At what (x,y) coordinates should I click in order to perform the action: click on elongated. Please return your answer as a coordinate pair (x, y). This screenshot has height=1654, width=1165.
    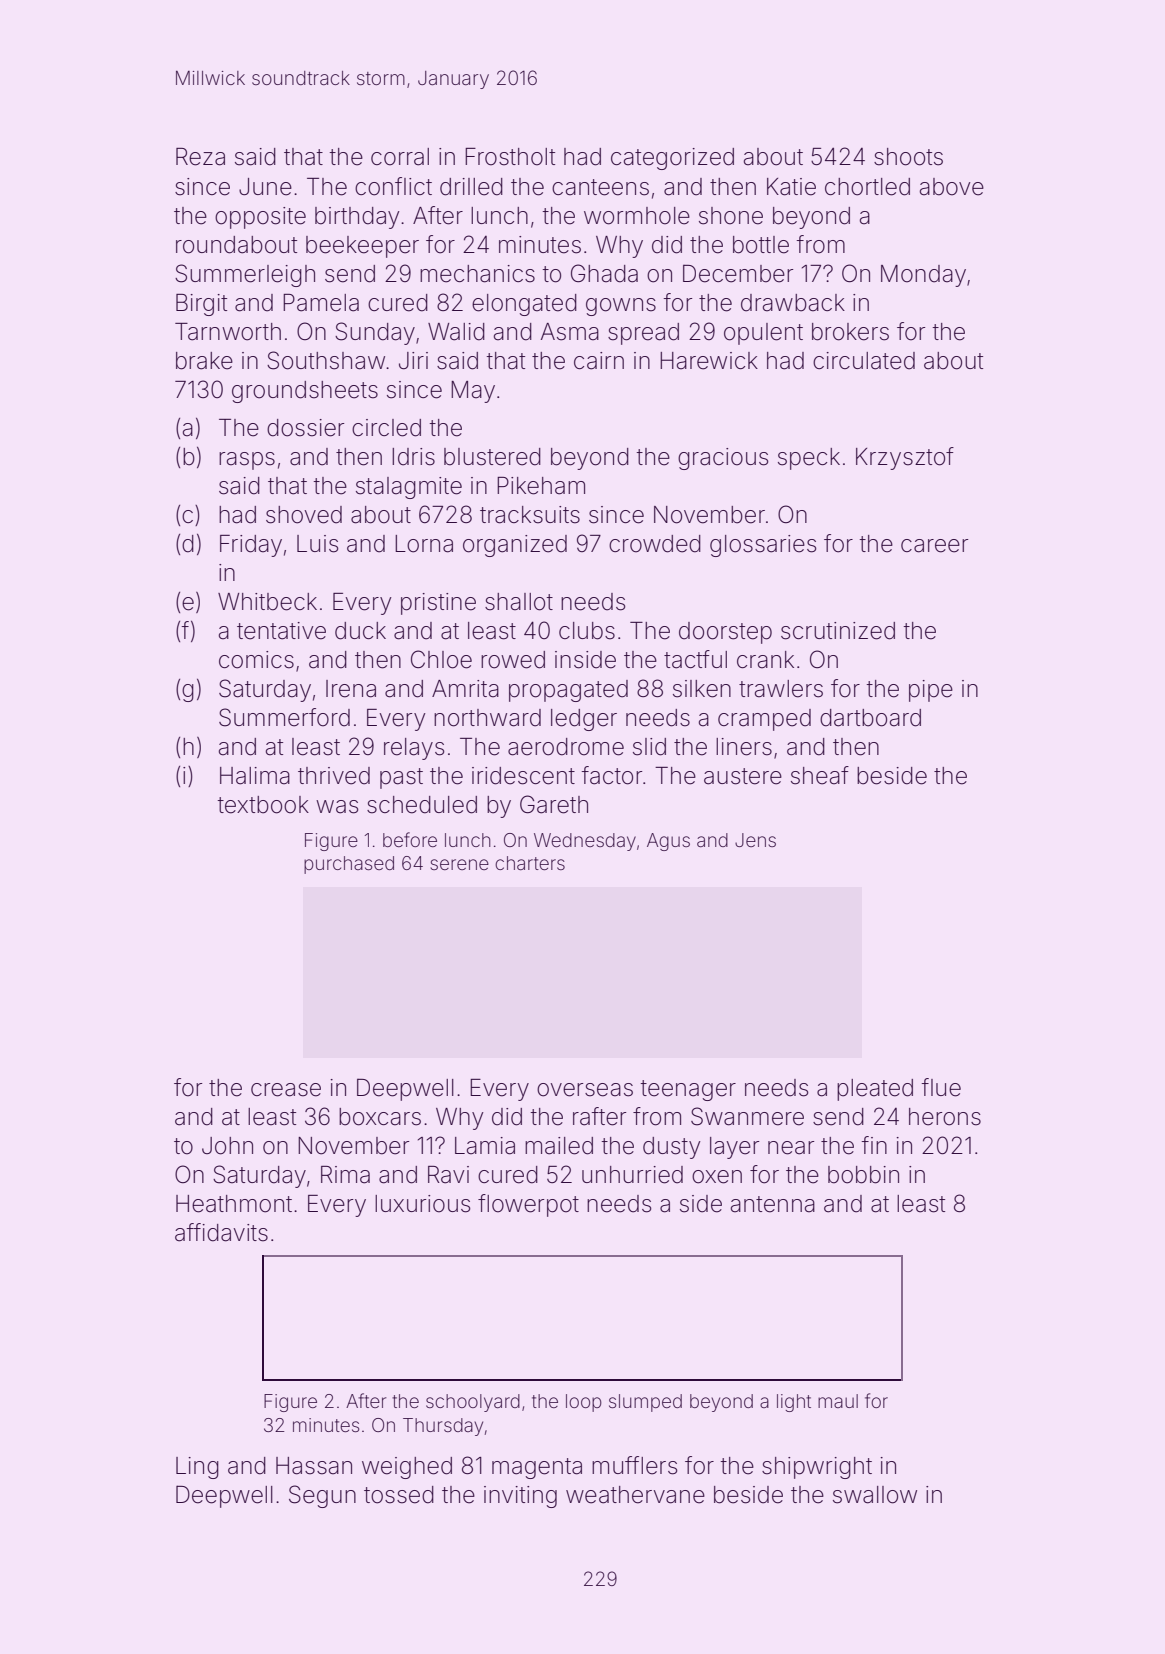
    Looking at the image, I should click on (524, 305).
